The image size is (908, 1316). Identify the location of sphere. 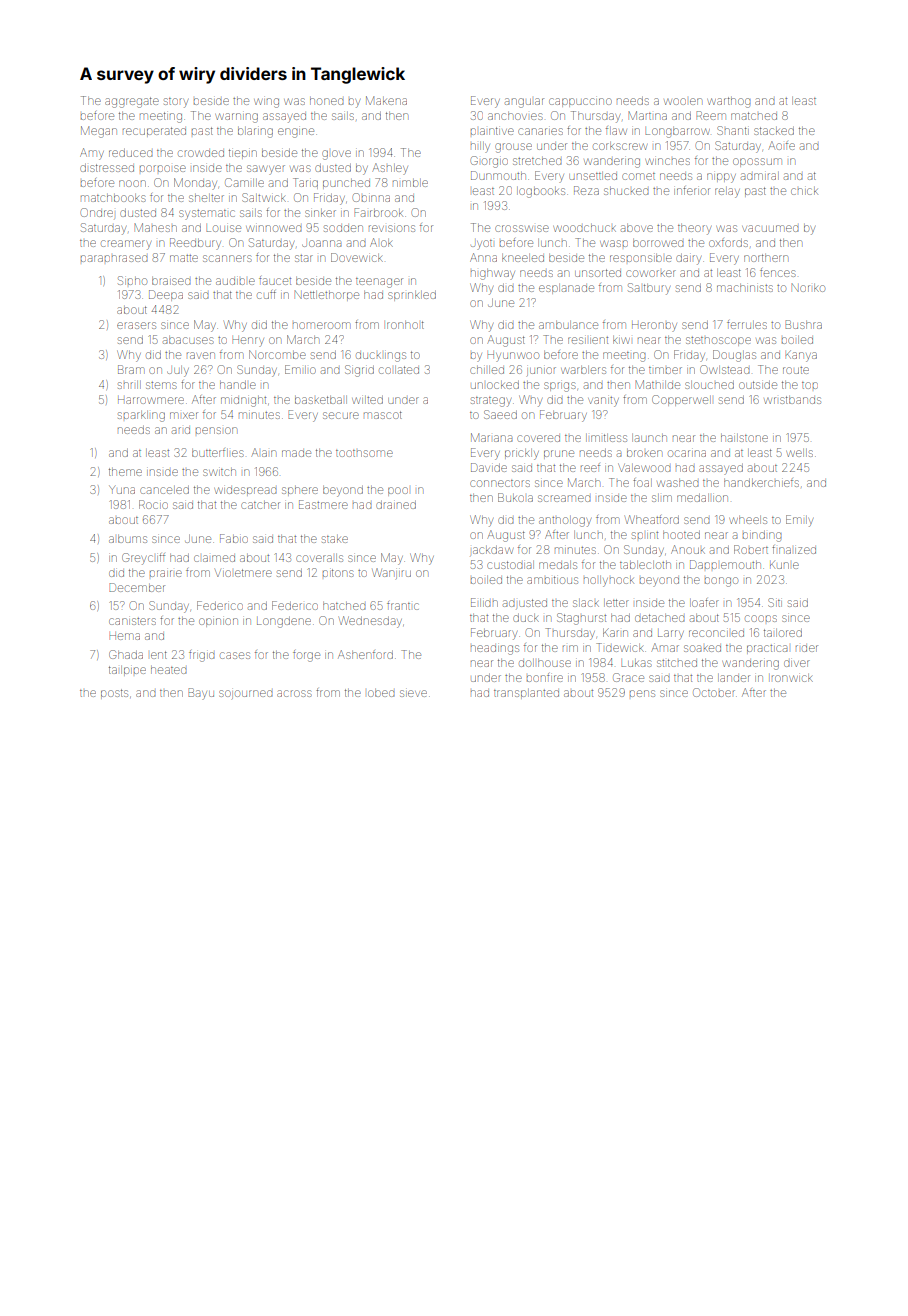
(300, 491).
